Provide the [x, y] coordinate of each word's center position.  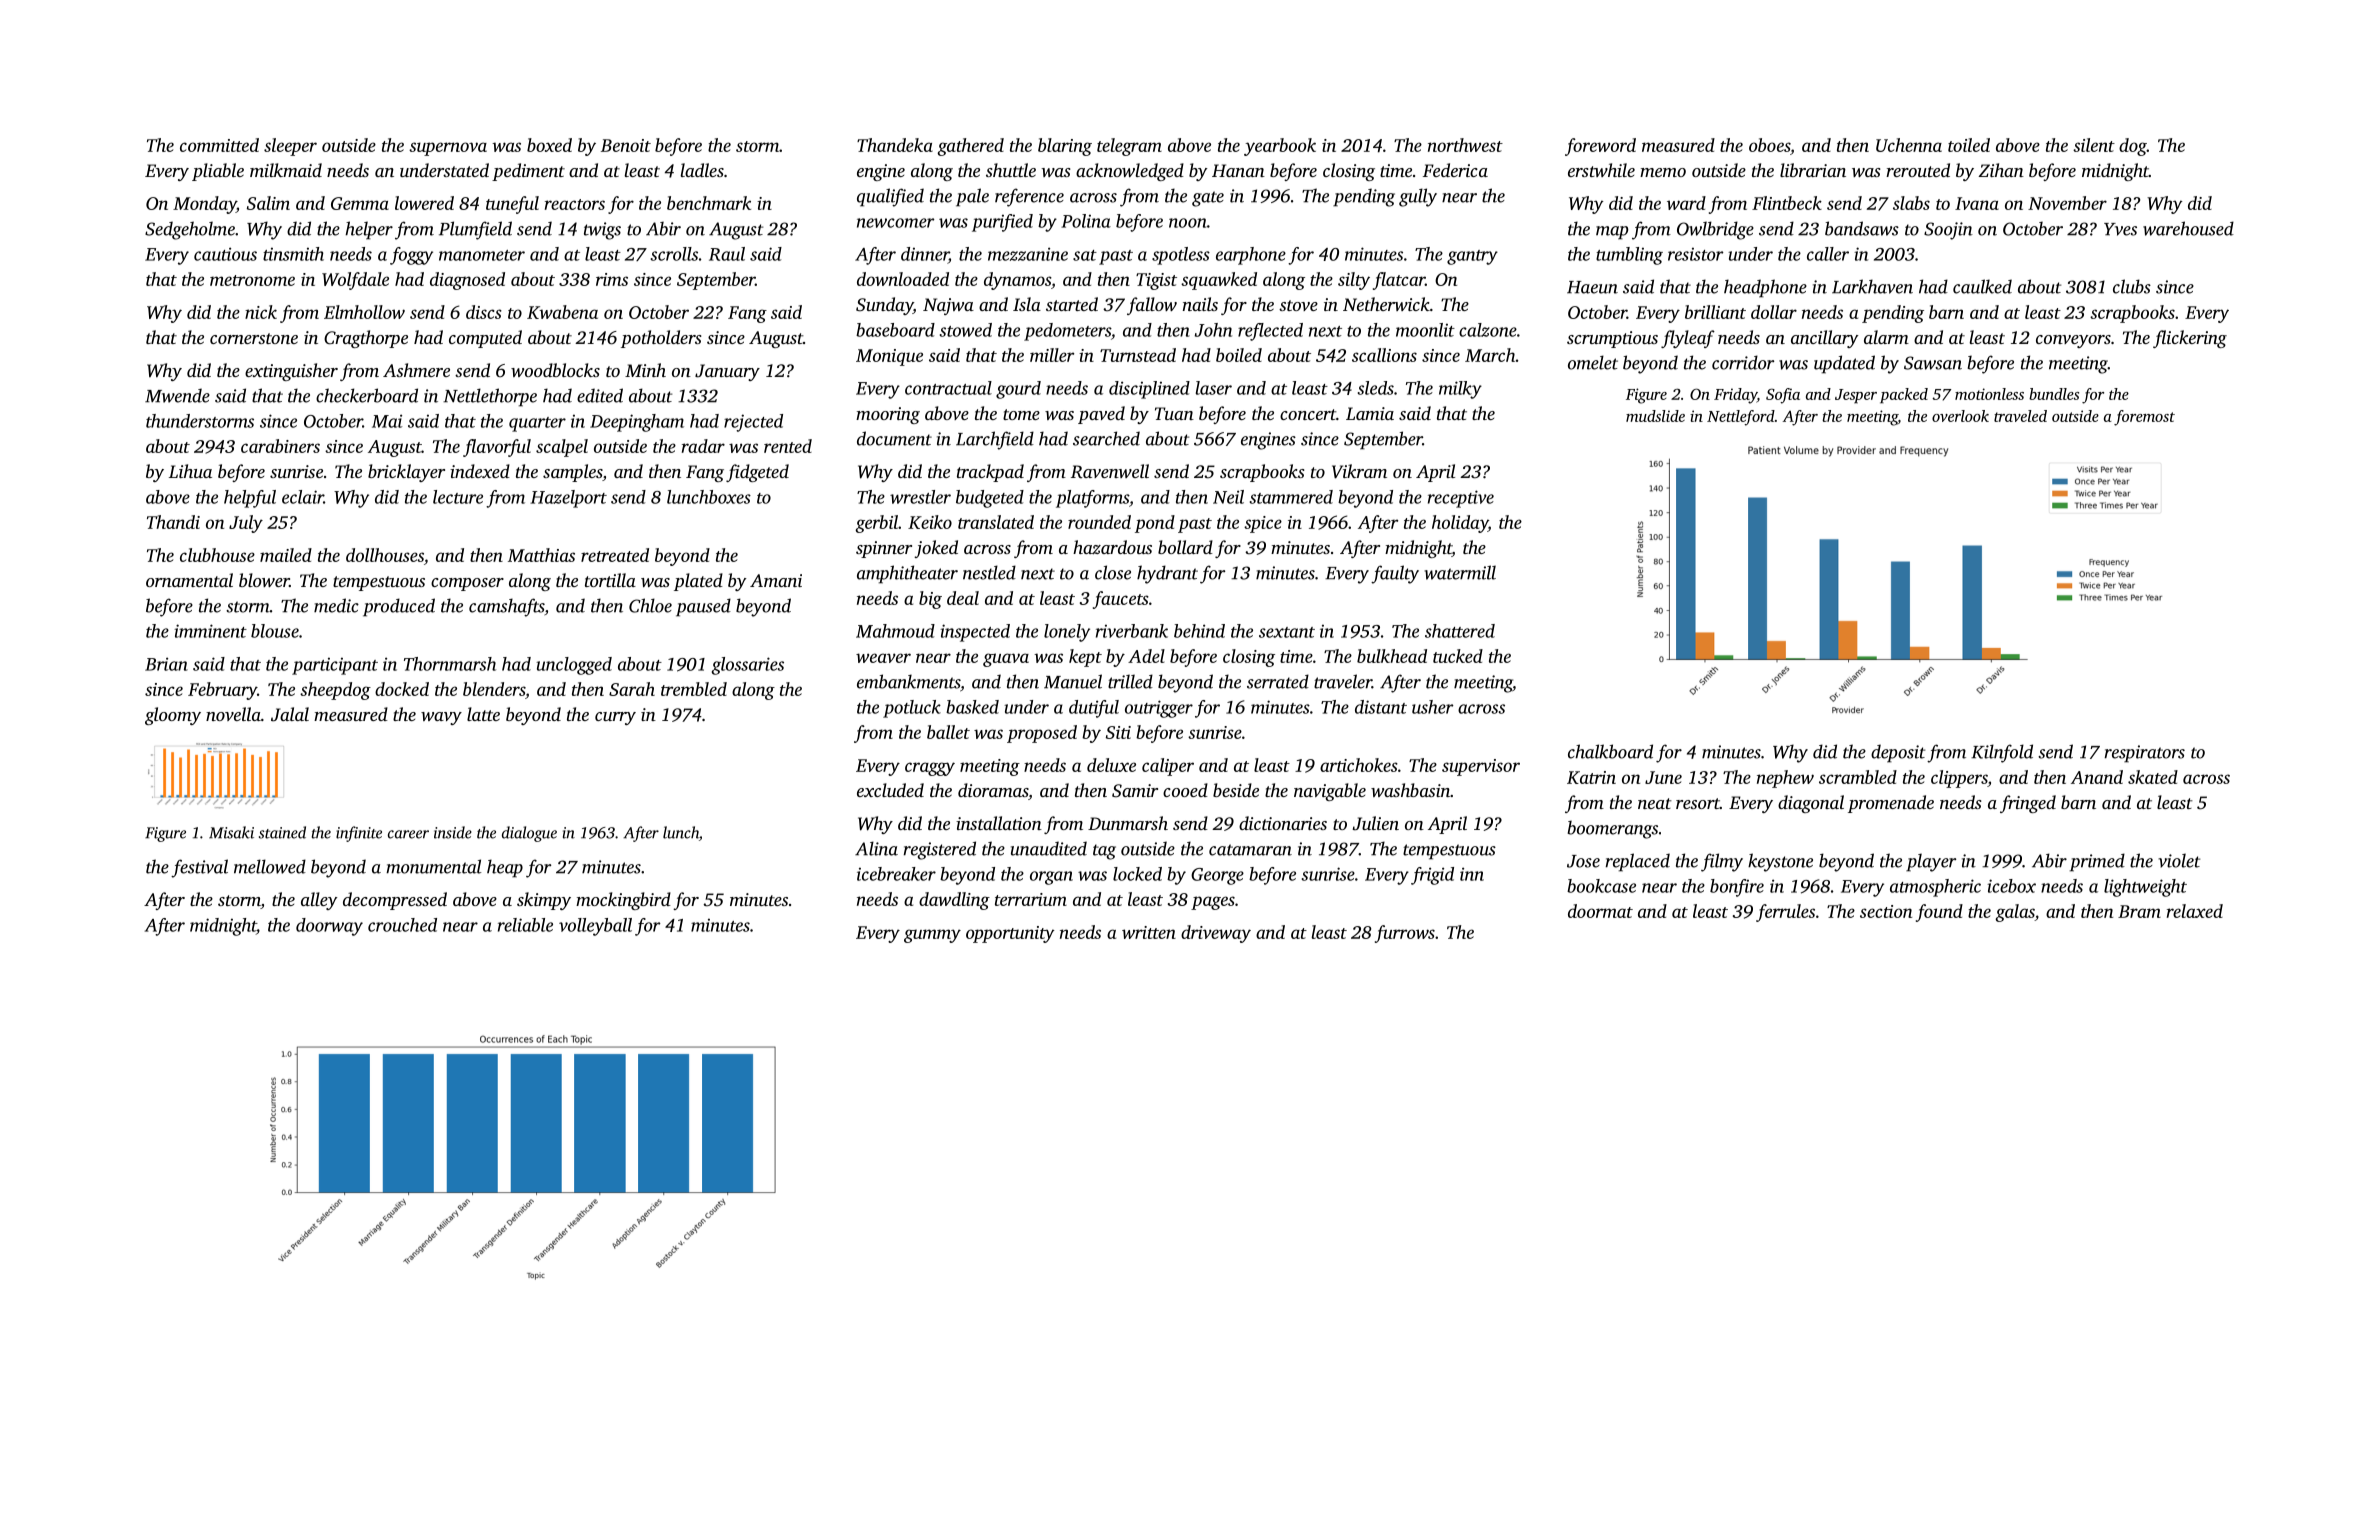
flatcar [1399, 281]
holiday [1460, 524]
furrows [1405, 934]
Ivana [1977, 203]
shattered [1460, 631]
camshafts [506, 607]
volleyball [595, 927]
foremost [2144, 418]
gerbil [876, 524]
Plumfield [475, 230]
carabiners [280, 446]
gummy [932, 936]
